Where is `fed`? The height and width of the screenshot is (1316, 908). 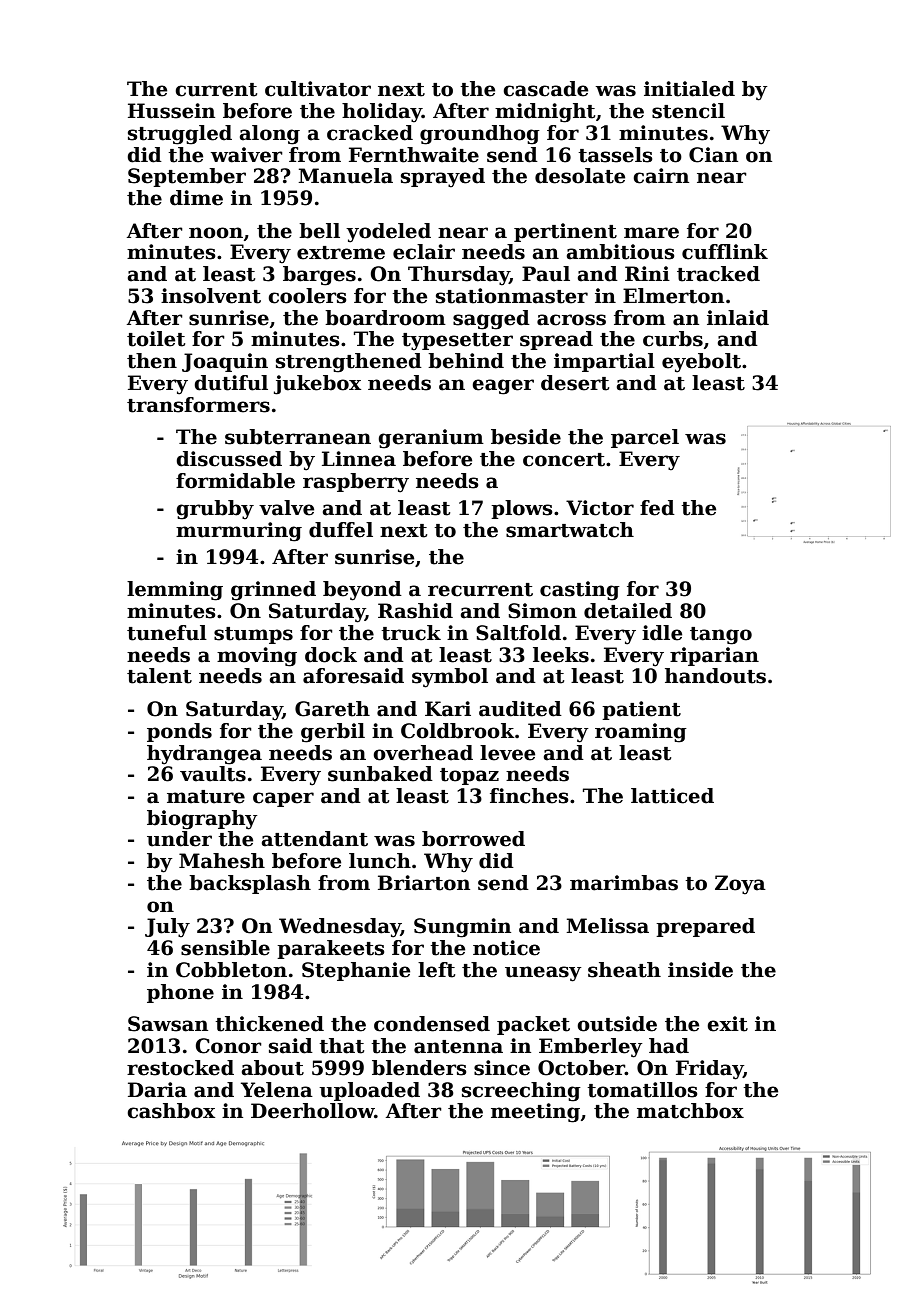 fed is located at coordinates (657, 508).
